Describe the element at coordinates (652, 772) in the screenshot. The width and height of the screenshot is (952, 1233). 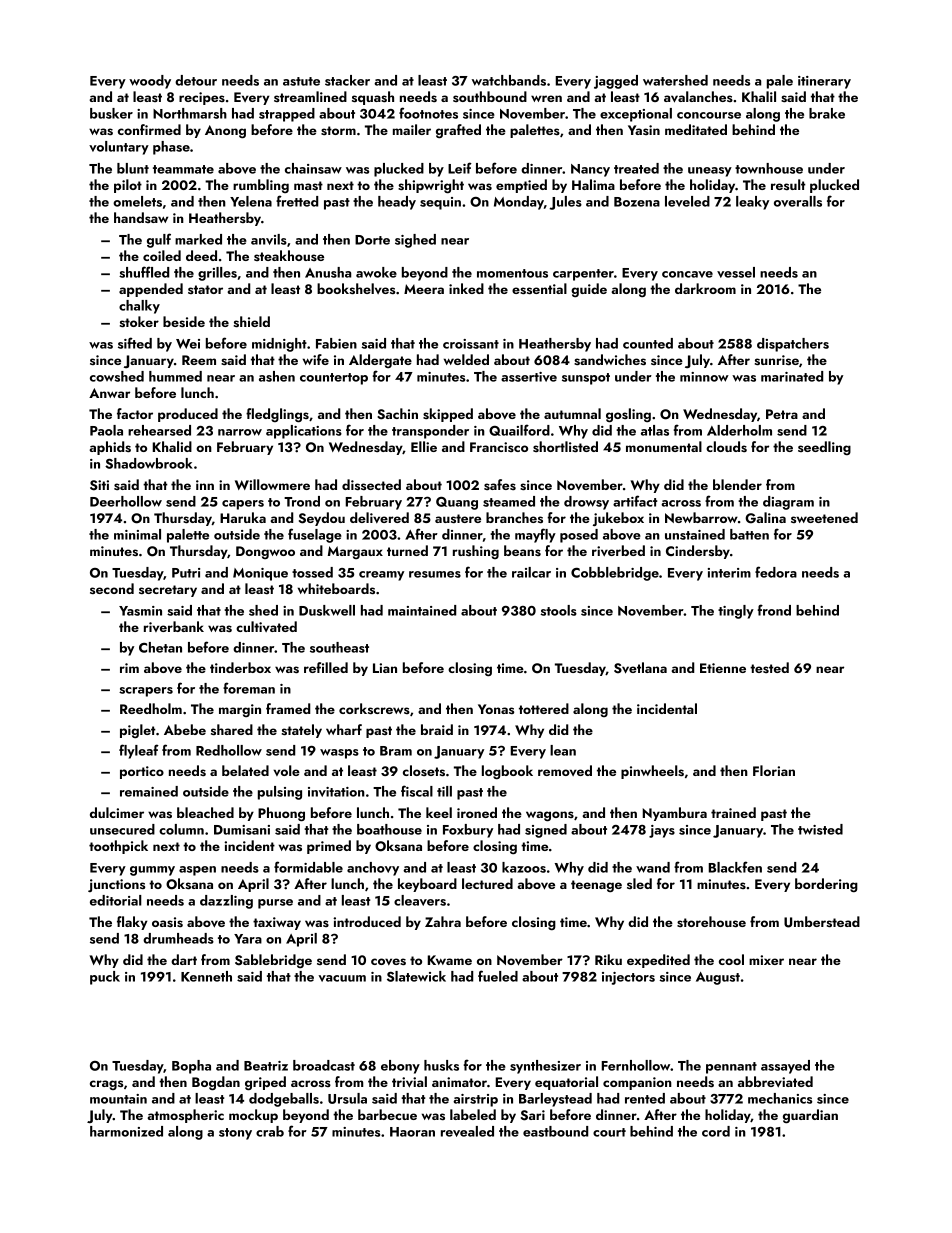
I see `pinwheels` at that location.
